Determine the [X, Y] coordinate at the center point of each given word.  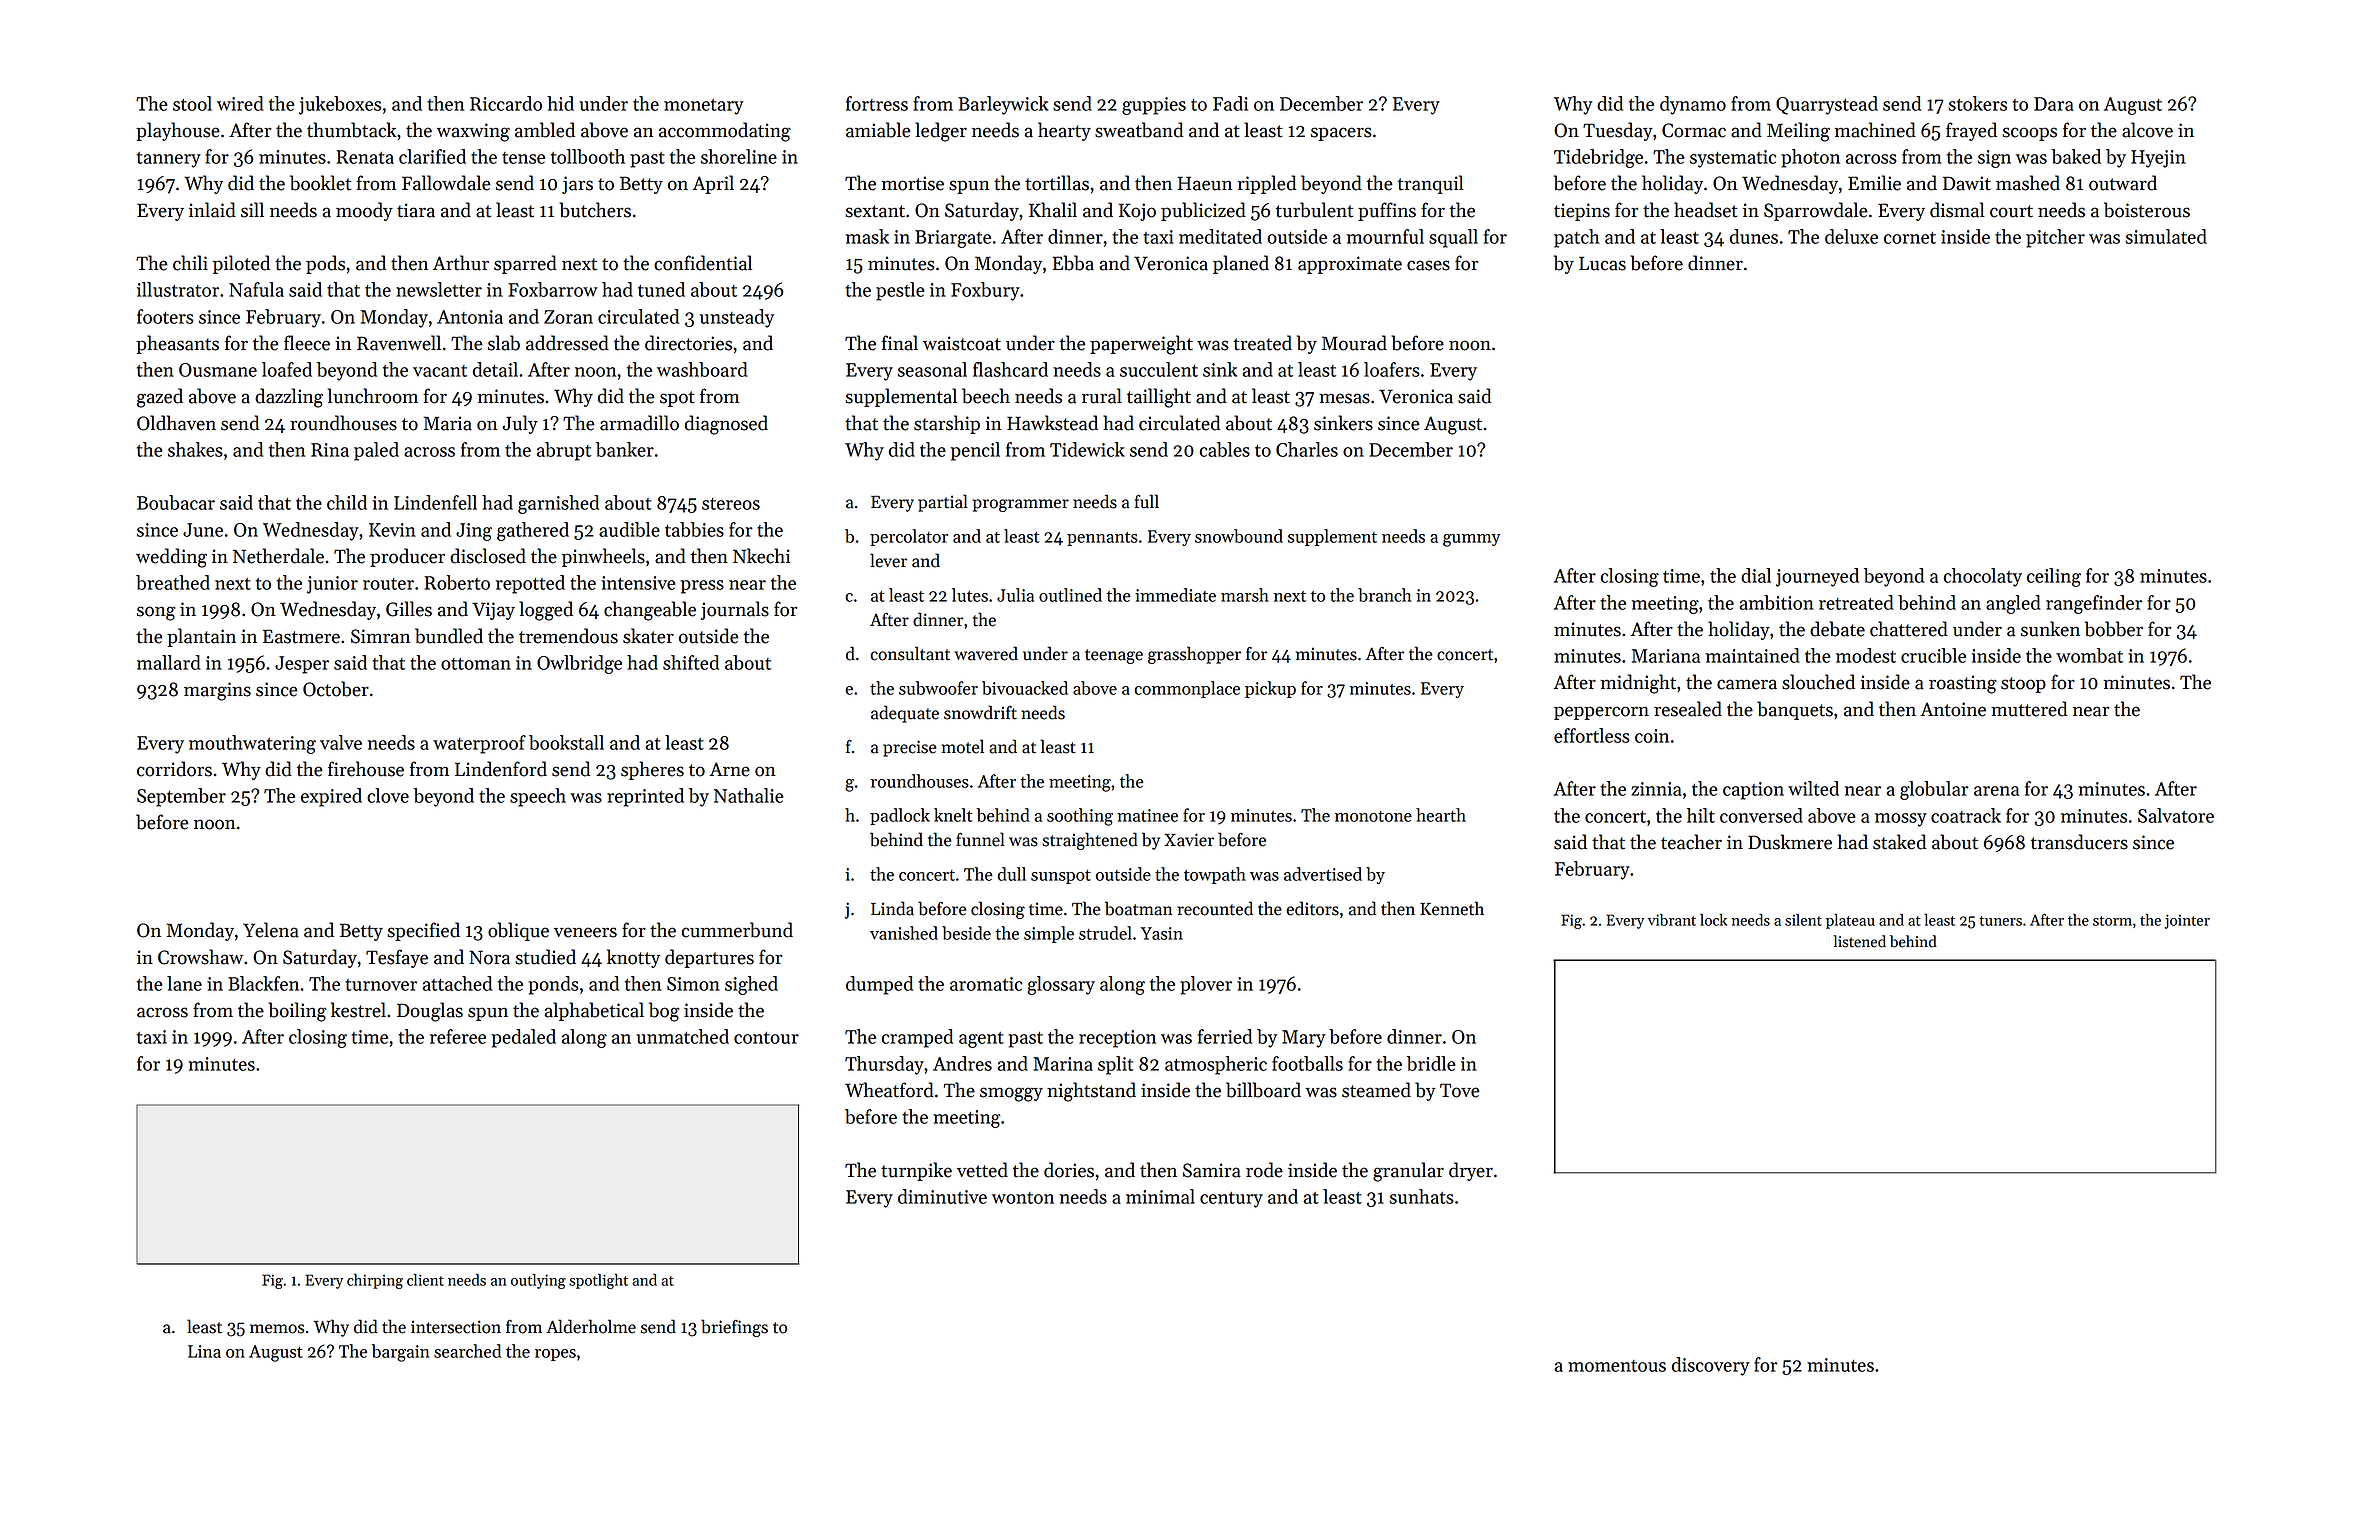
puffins [1387, 211]
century [1231, 1200]
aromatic [986, 984]
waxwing [473, 132]
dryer [1471, 1171]
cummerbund [737, 930]
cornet [1910, 238]
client [425, 1280]
